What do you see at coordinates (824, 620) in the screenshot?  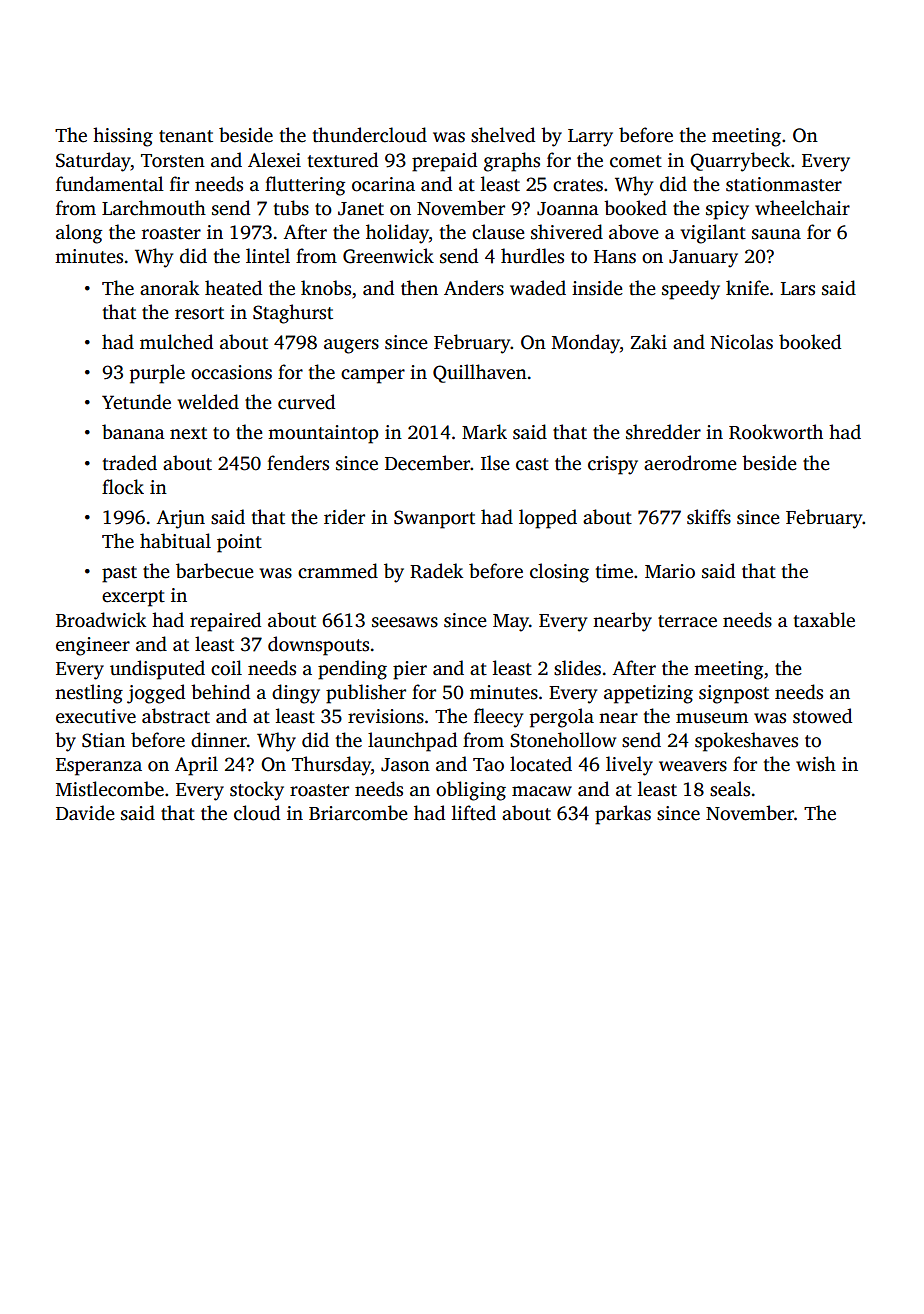 I see `taxable` at bounding box center [824, 620].
